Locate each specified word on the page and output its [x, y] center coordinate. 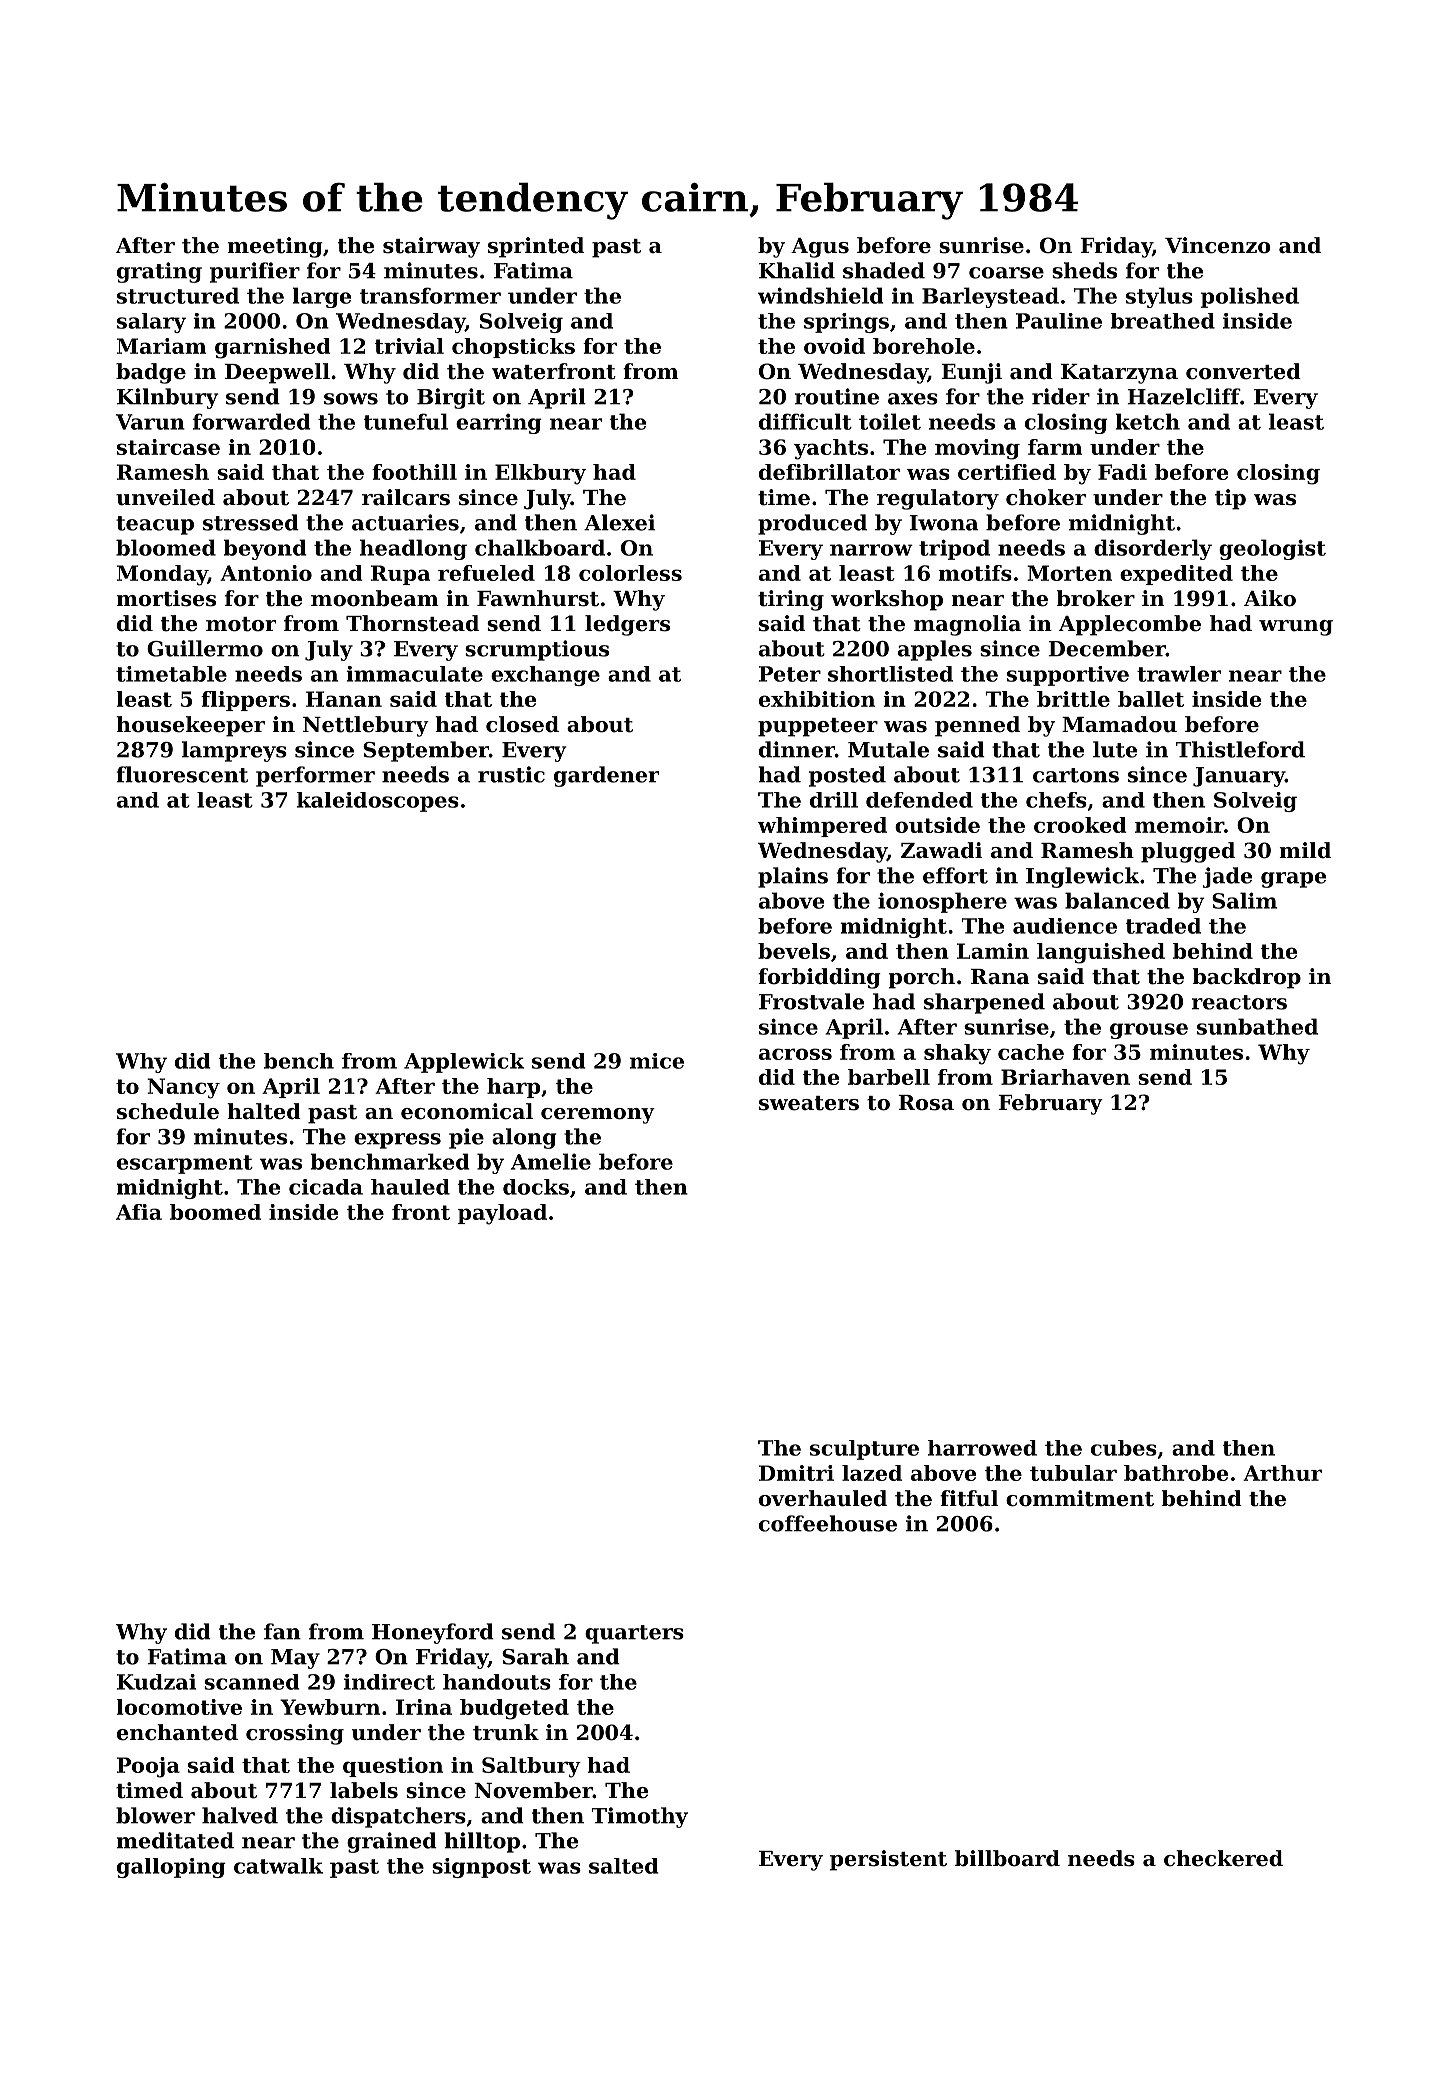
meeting [275, 247]
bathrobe [1176, 1473]
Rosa [926, 1103]
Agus [820, 248]
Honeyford [433, 1633]
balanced [1117, 900]
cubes [1124, 1448]
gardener [606, 776]
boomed [215, 1212]
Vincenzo [1218, 245]
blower [155, 1815]
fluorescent [182, 774]
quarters [634, 1634]
